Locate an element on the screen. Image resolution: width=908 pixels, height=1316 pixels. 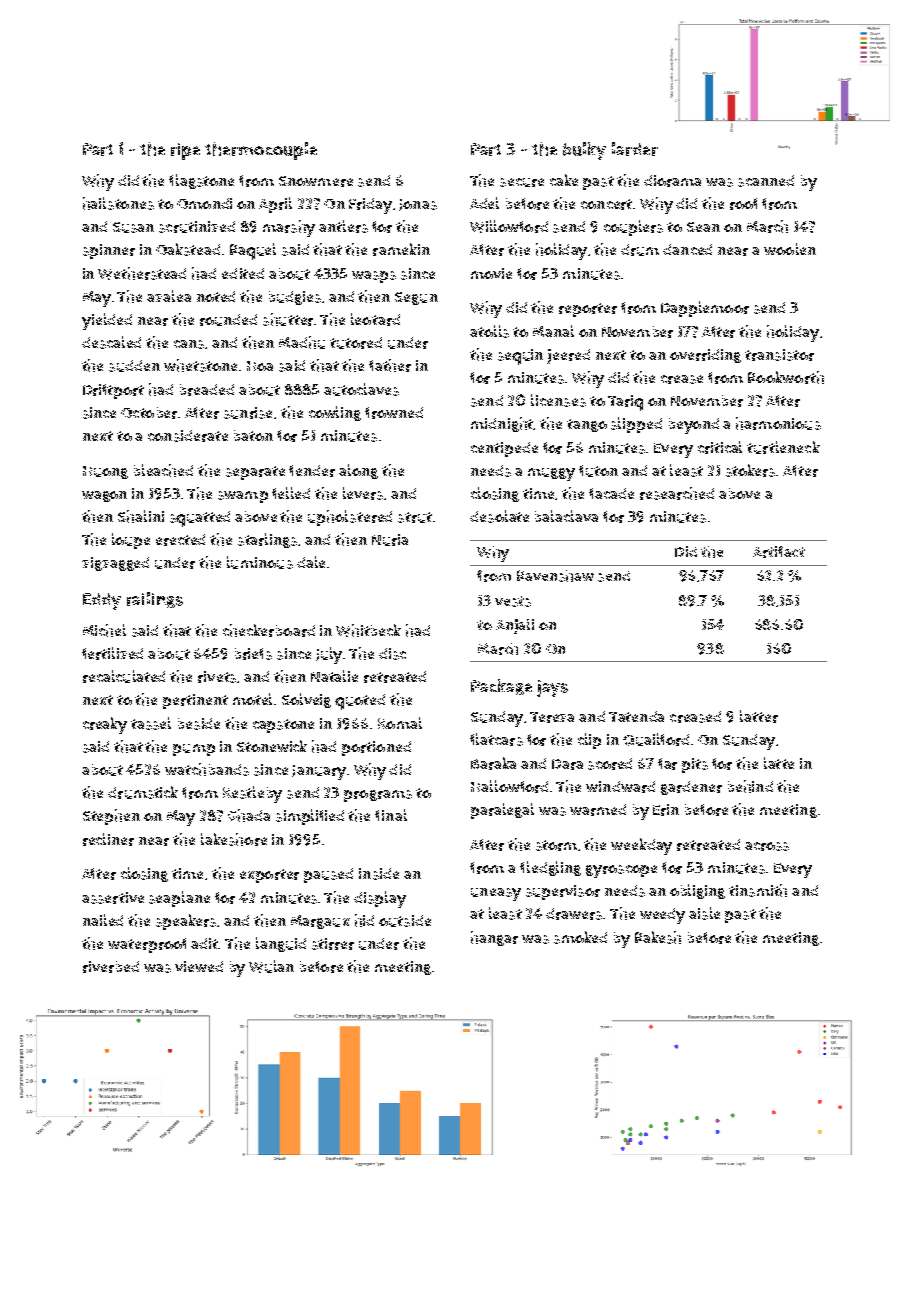
Susan is located at coordinates (133, 227).
